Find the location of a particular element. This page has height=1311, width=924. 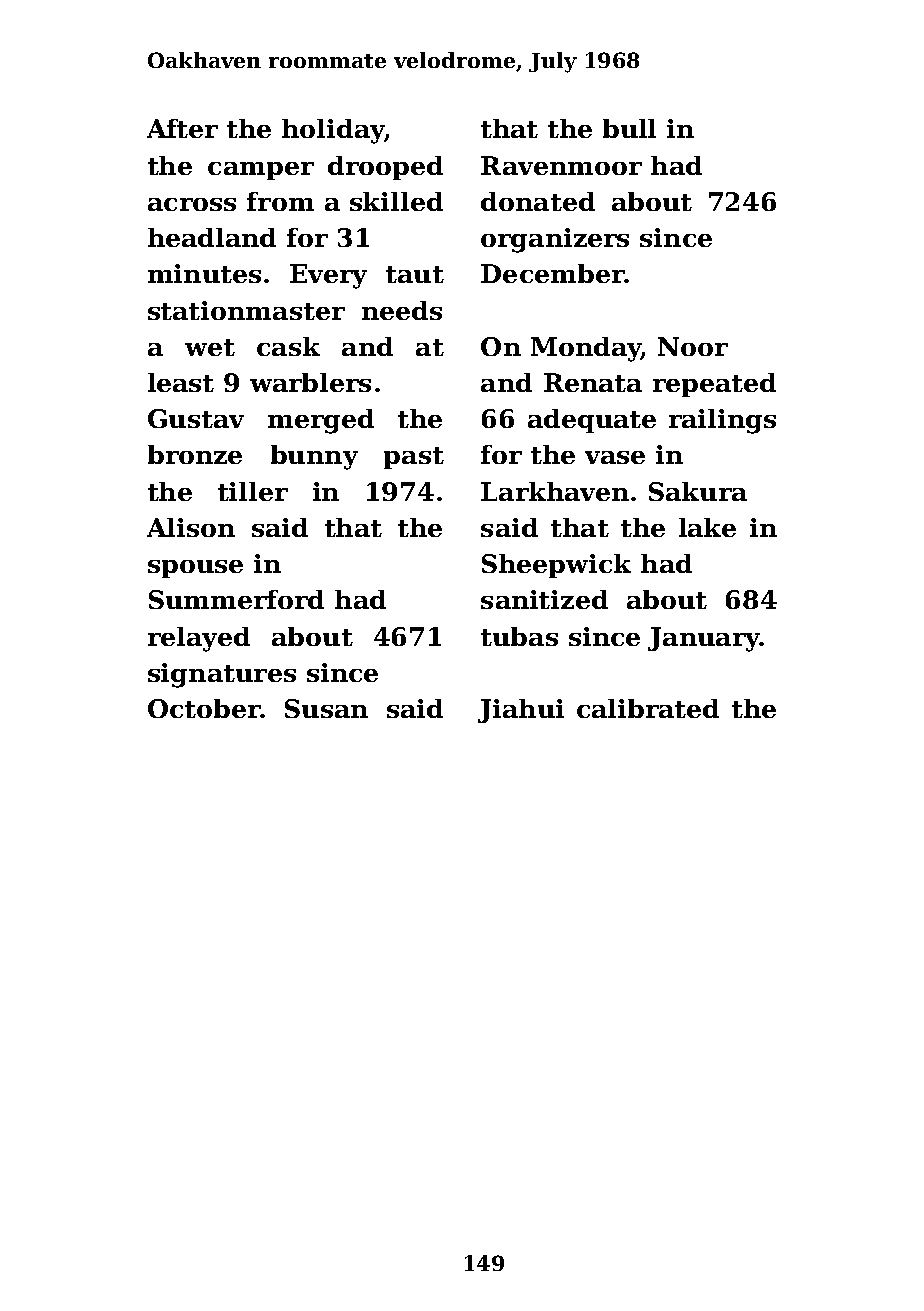

bronze is located at coordinates (195, 454).
